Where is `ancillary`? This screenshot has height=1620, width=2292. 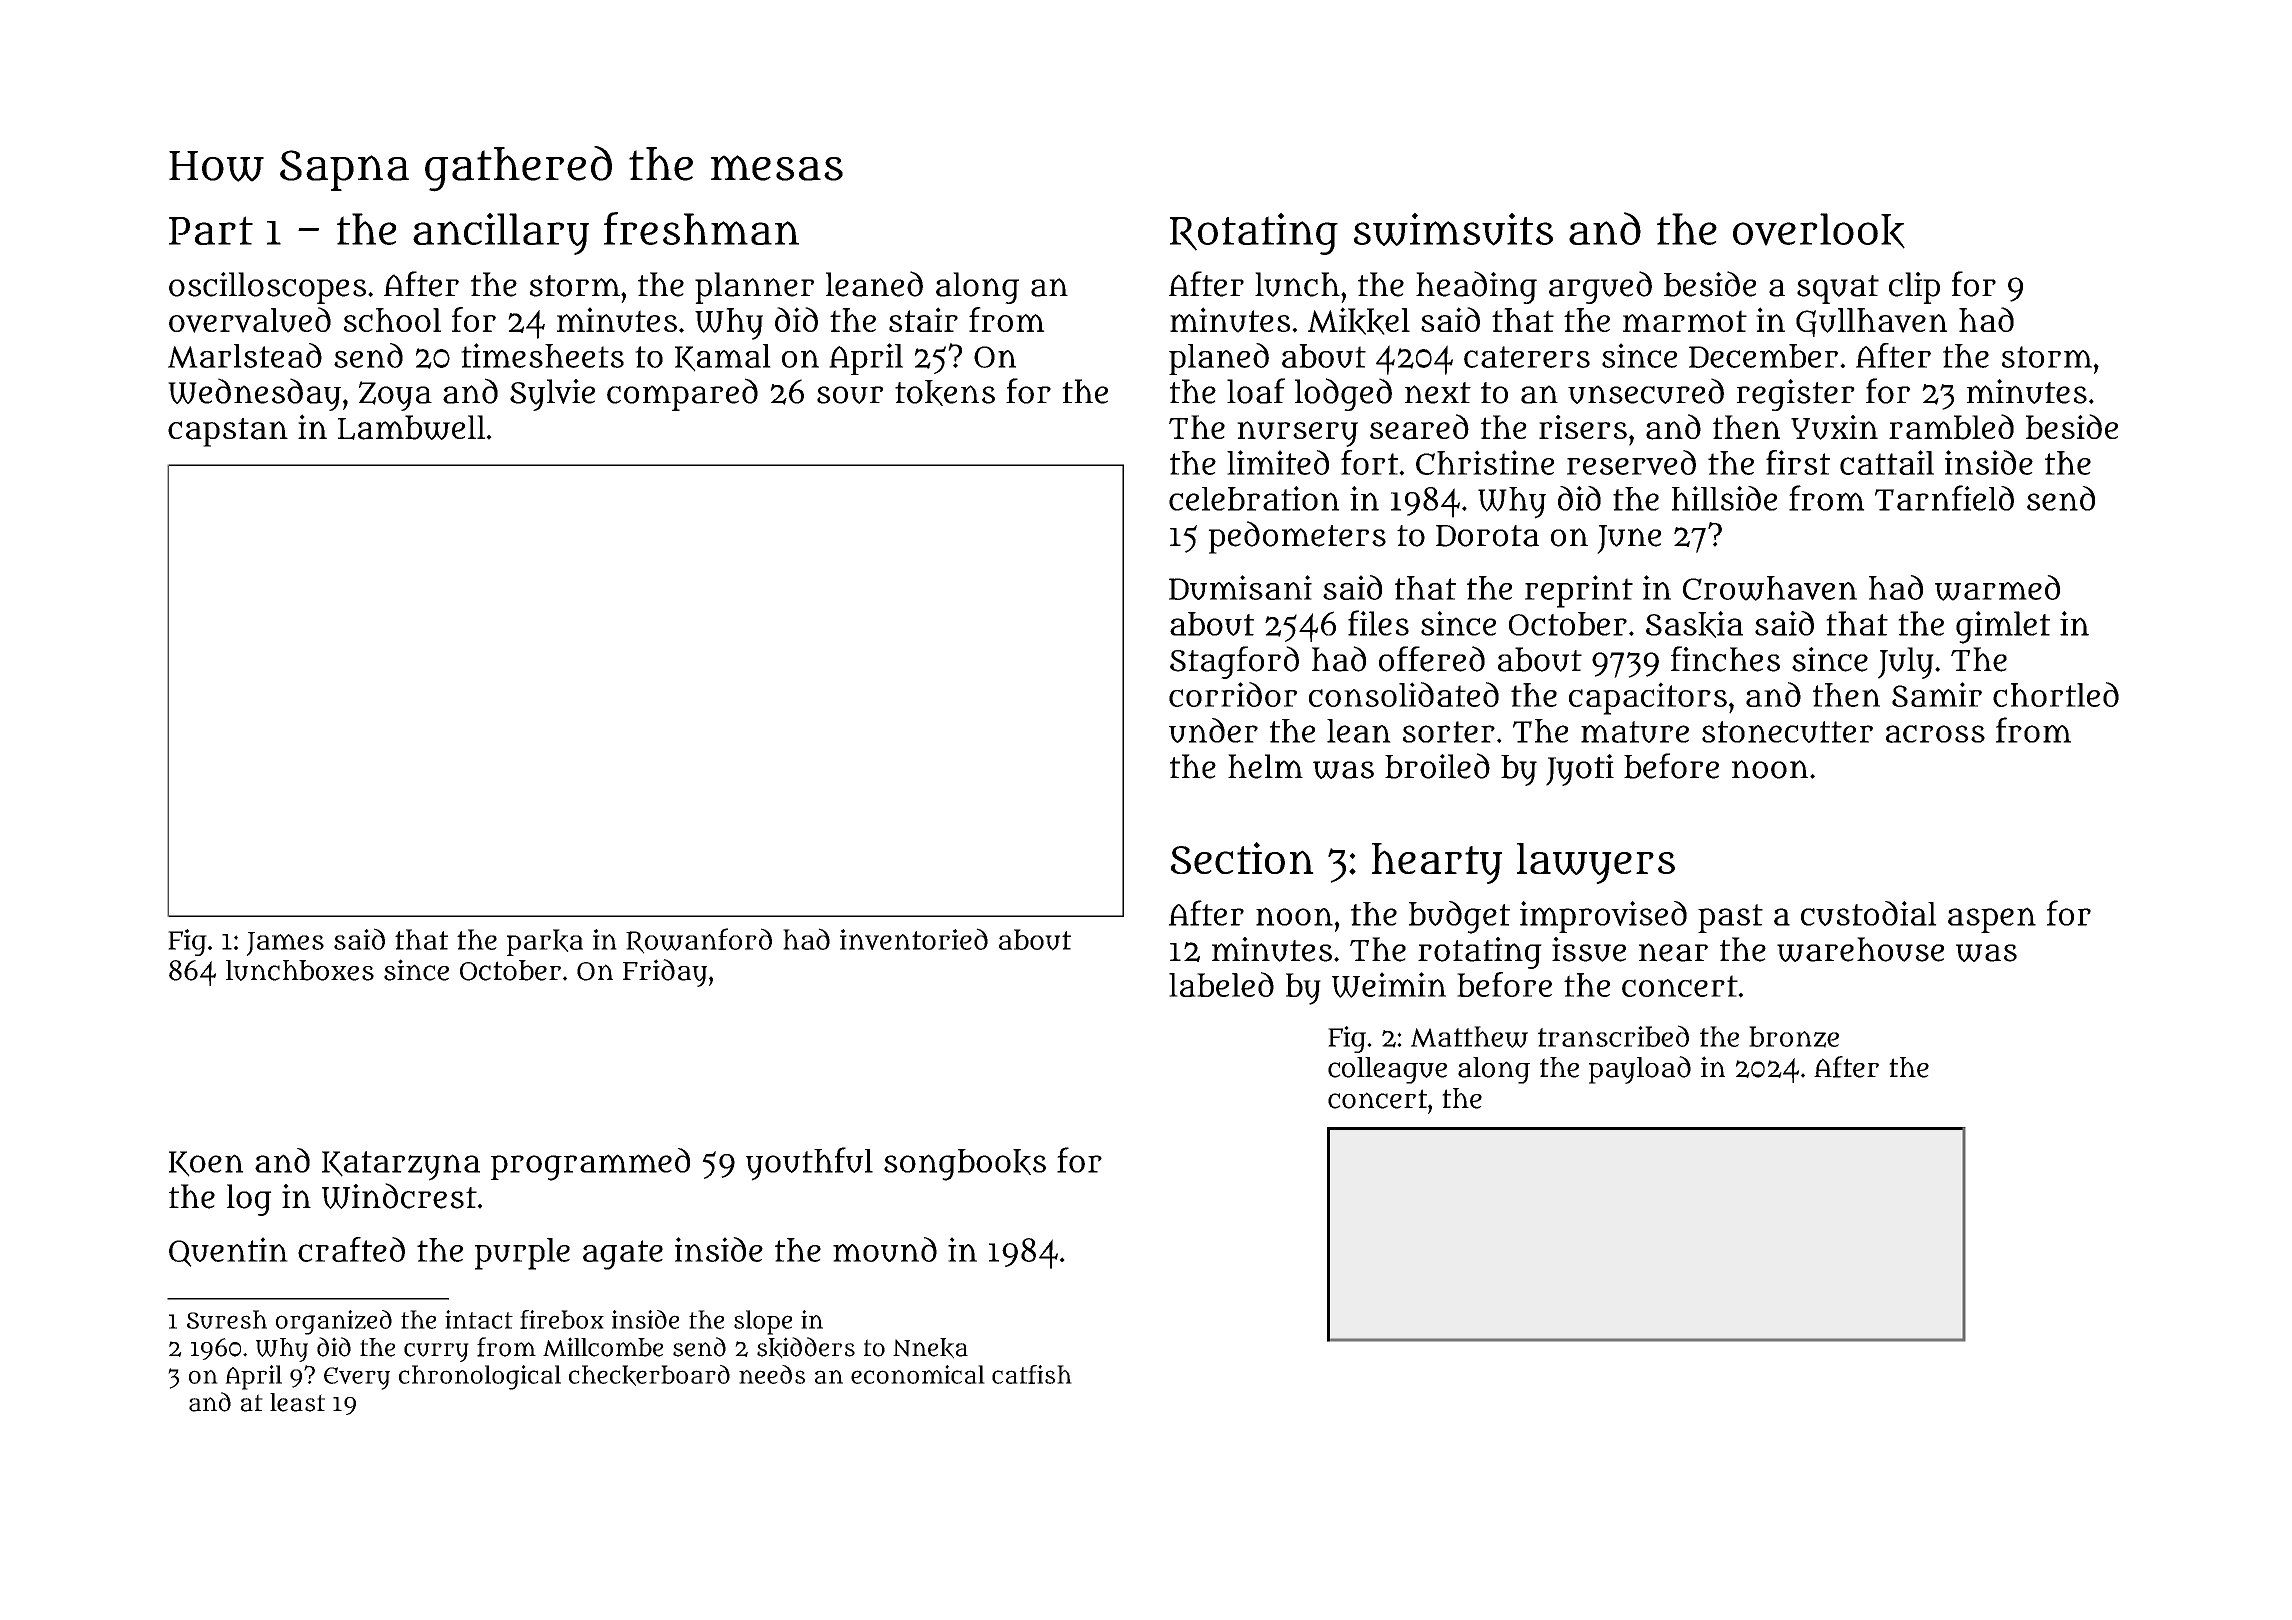 ancillary is located at coordinates (501, 234).
